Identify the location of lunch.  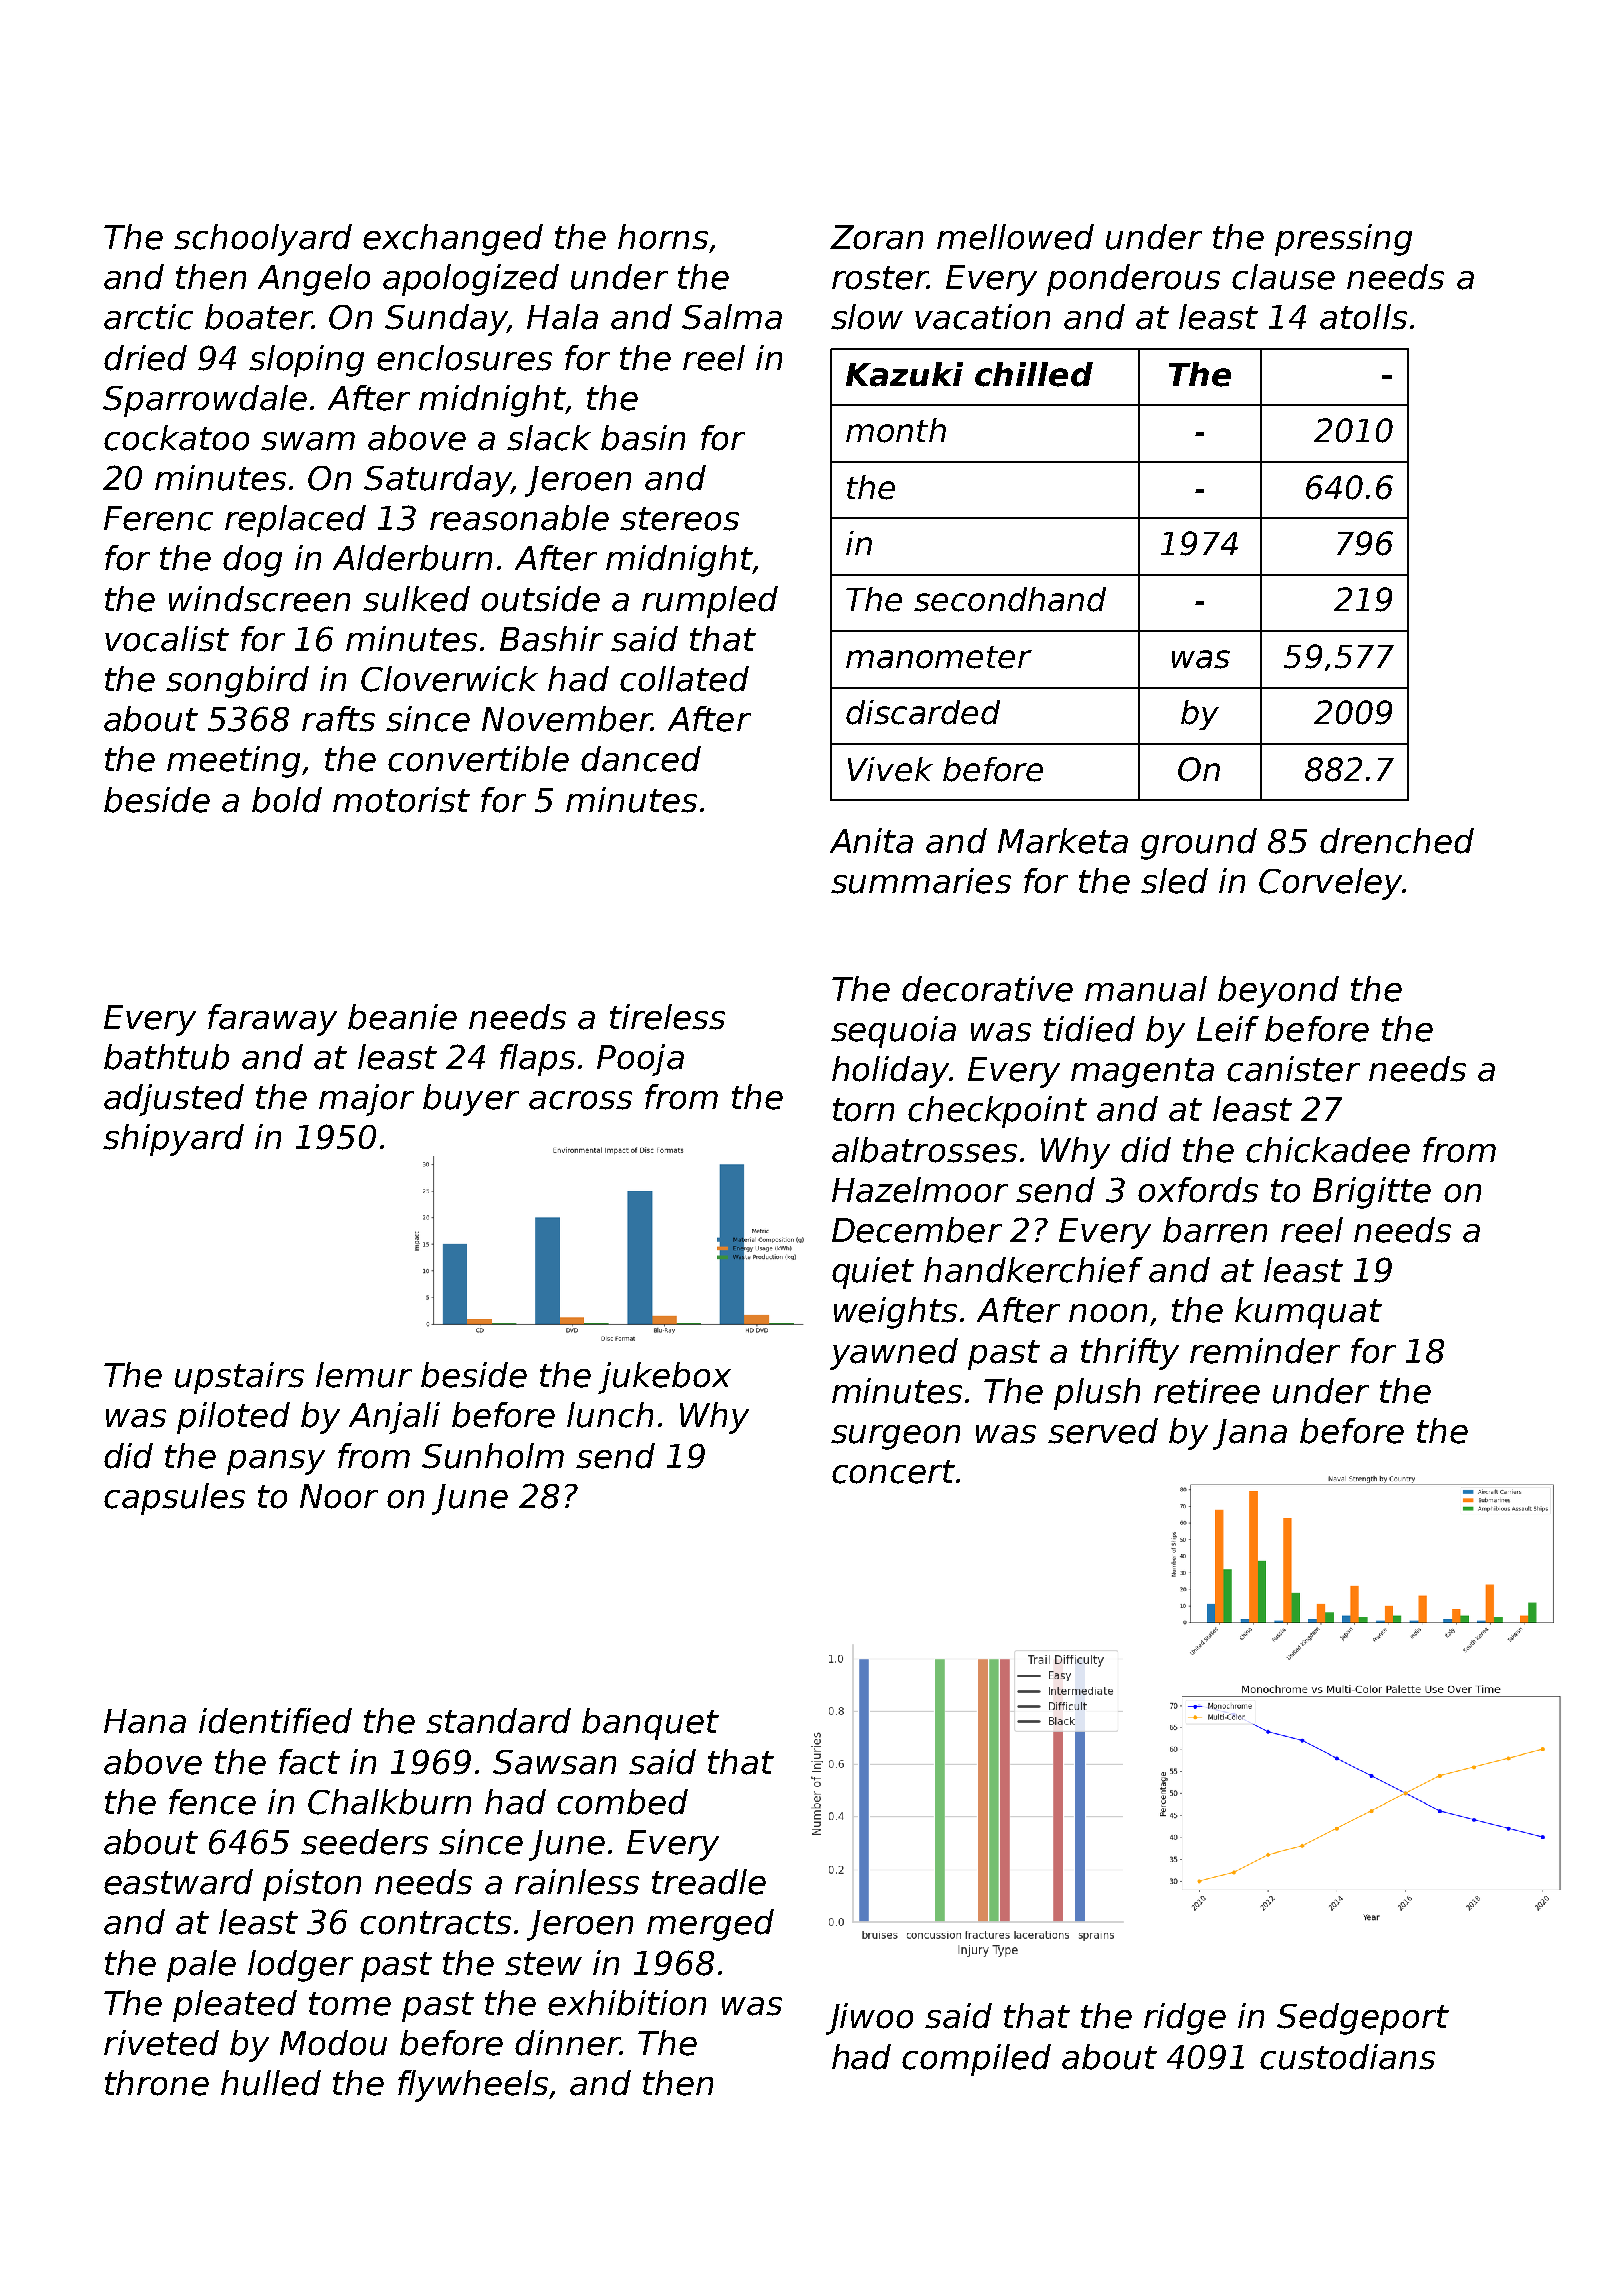
(610, 1415).
